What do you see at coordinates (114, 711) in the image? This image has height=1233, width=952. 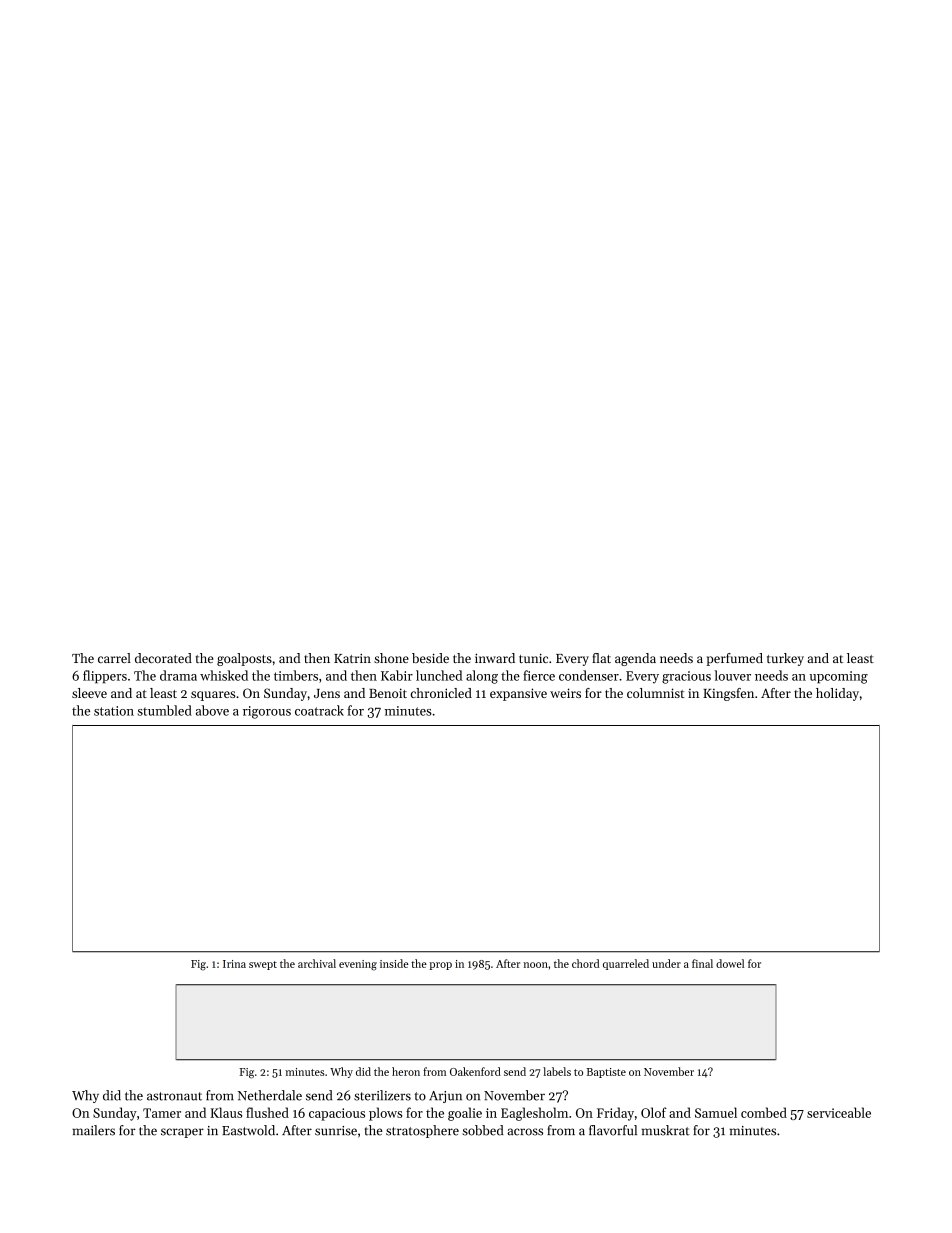 I see `station` at bounding box center [114, 711].
